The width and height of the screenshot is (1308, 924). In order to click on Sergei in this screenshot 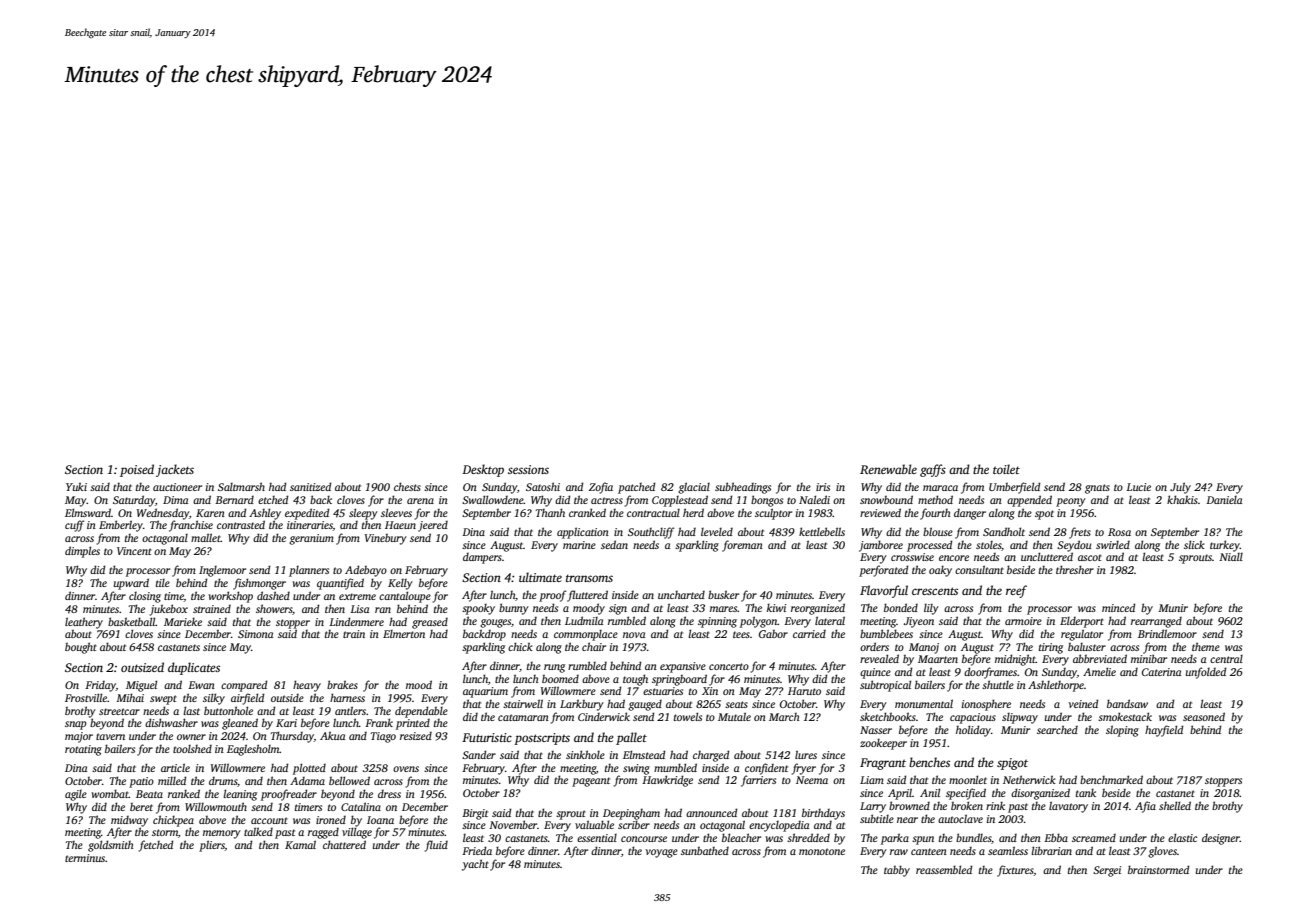, I will do `click(1107, 871)`.
